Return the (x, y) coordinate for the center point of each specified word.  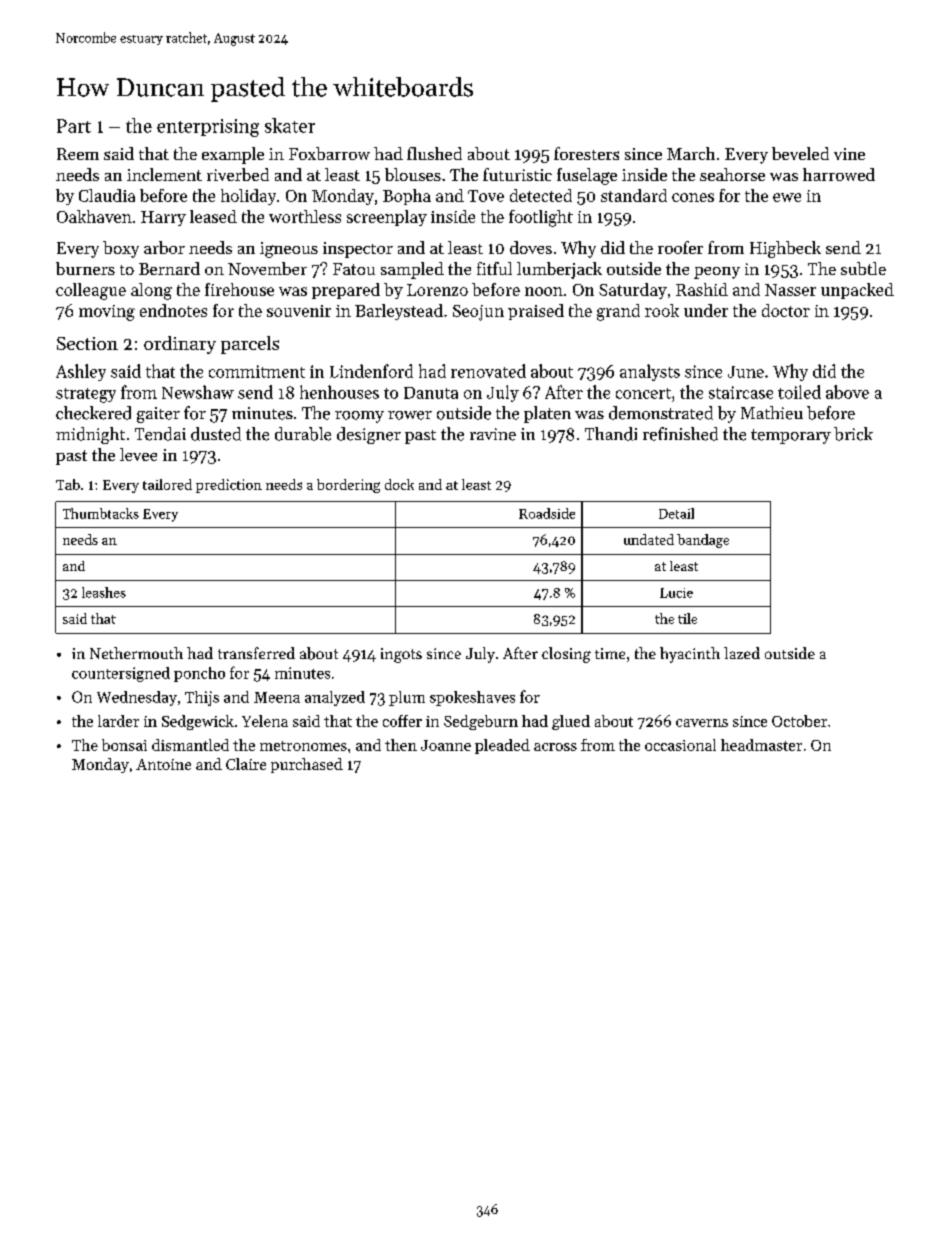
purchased (307, 765)
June (746, 372)
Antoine (163, 764)
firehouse (239, 289)
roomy (359, 417)
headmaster (761, 745)
